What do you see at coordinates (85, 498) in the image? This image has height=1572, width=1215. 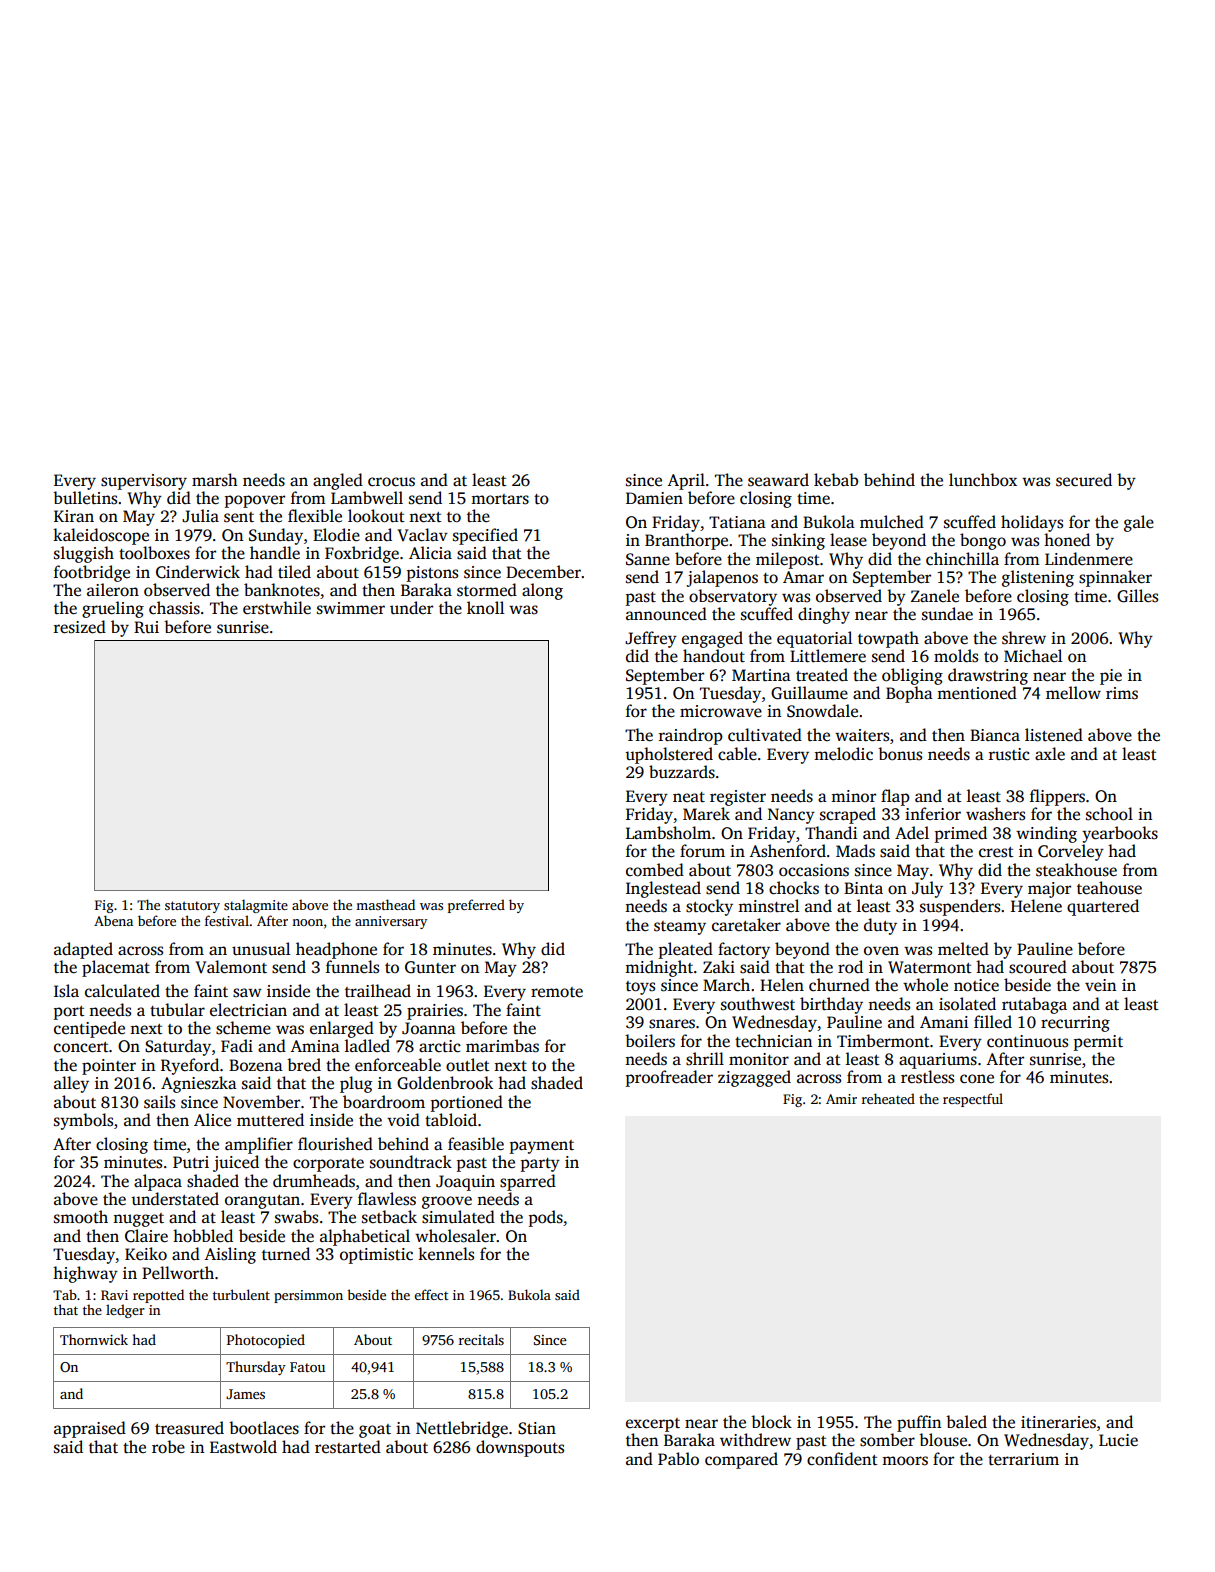 I see `bulletins` at bounding box center [85, 498].
